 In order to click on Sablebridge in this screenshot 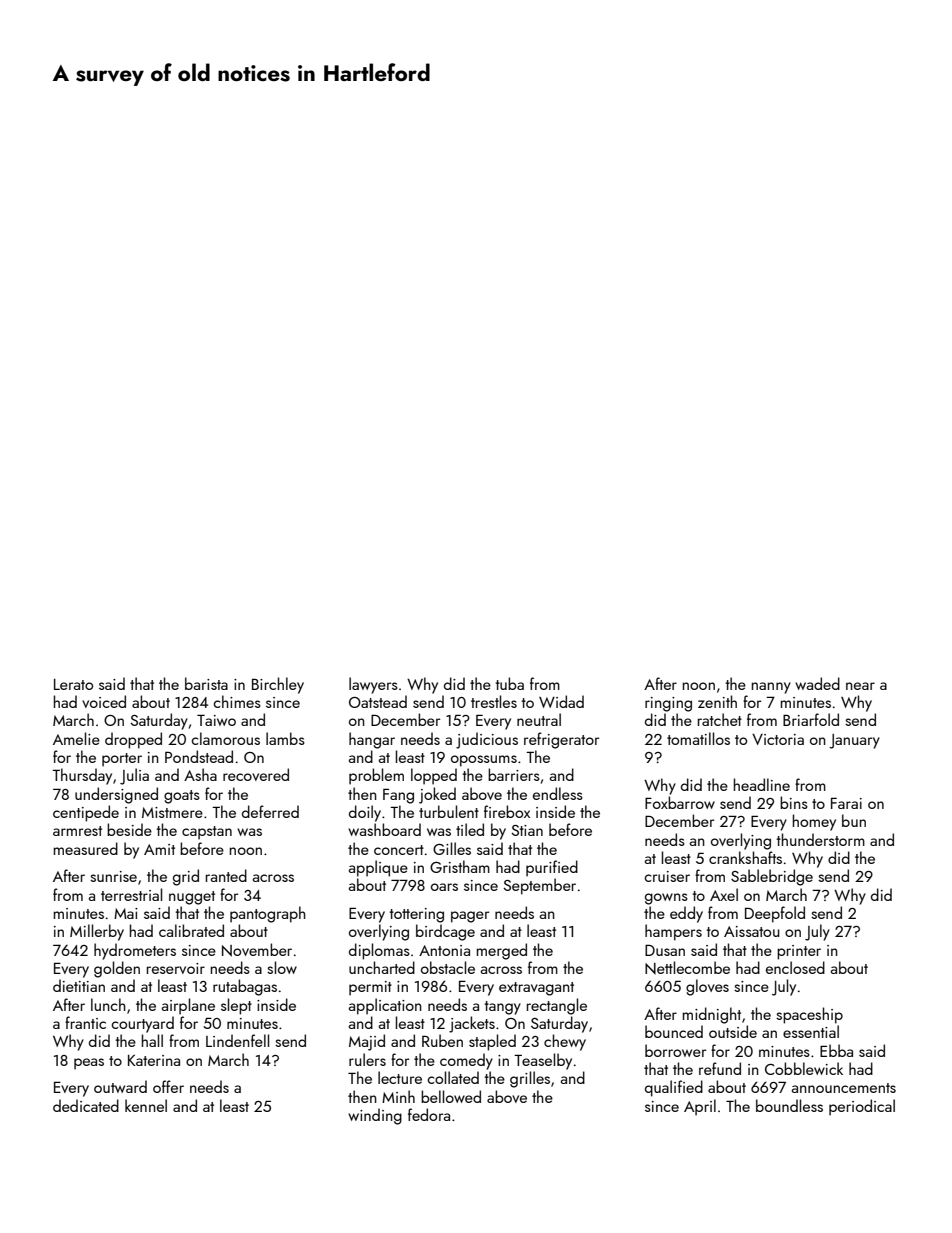, I will do `click(772, 877)`.
